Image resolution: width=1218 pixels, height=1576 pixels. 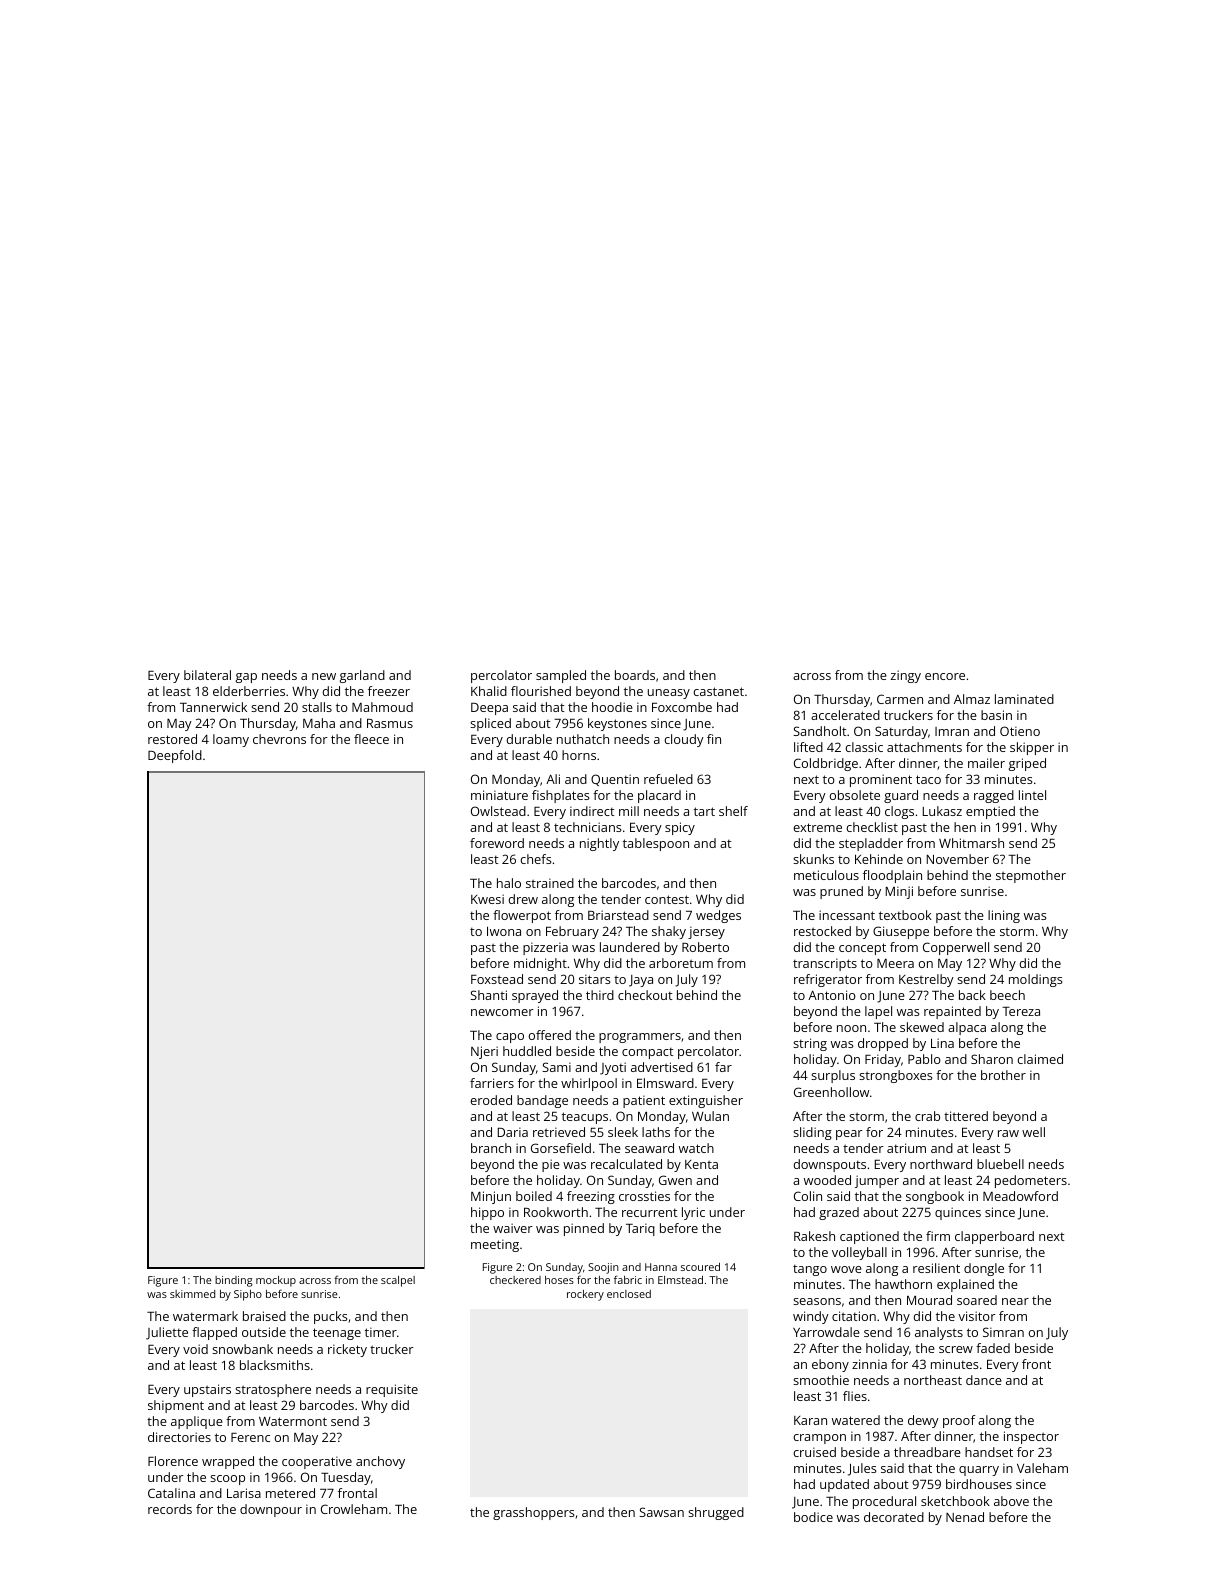 What do you see at coordinates (579, 755) in the page?
I see `horns` at bounding box center [579, 755].
